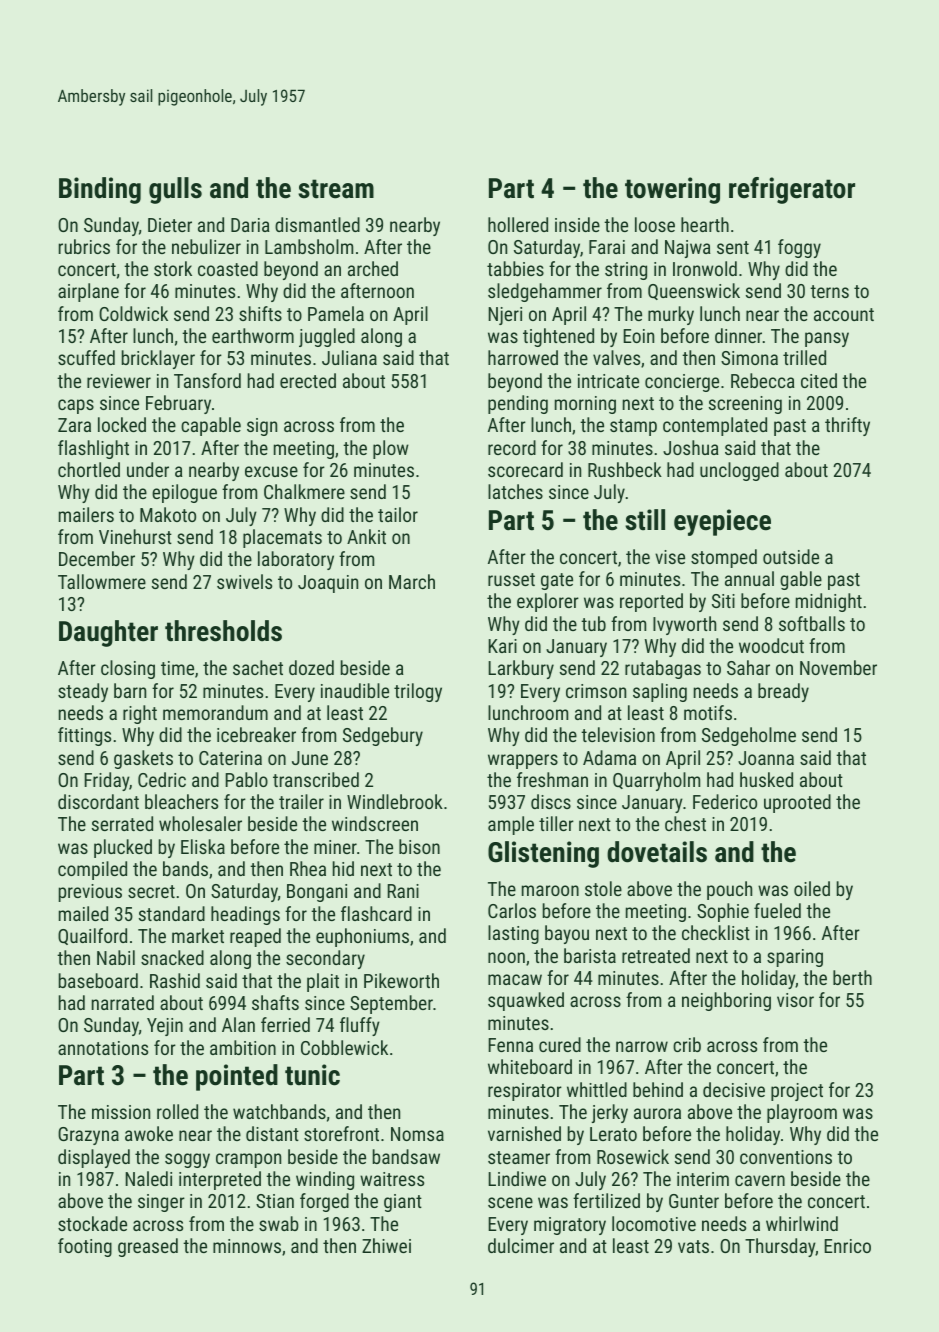 The width and height of the document is (939, 1332). I want to click on stockade, so click(92, 1223).
